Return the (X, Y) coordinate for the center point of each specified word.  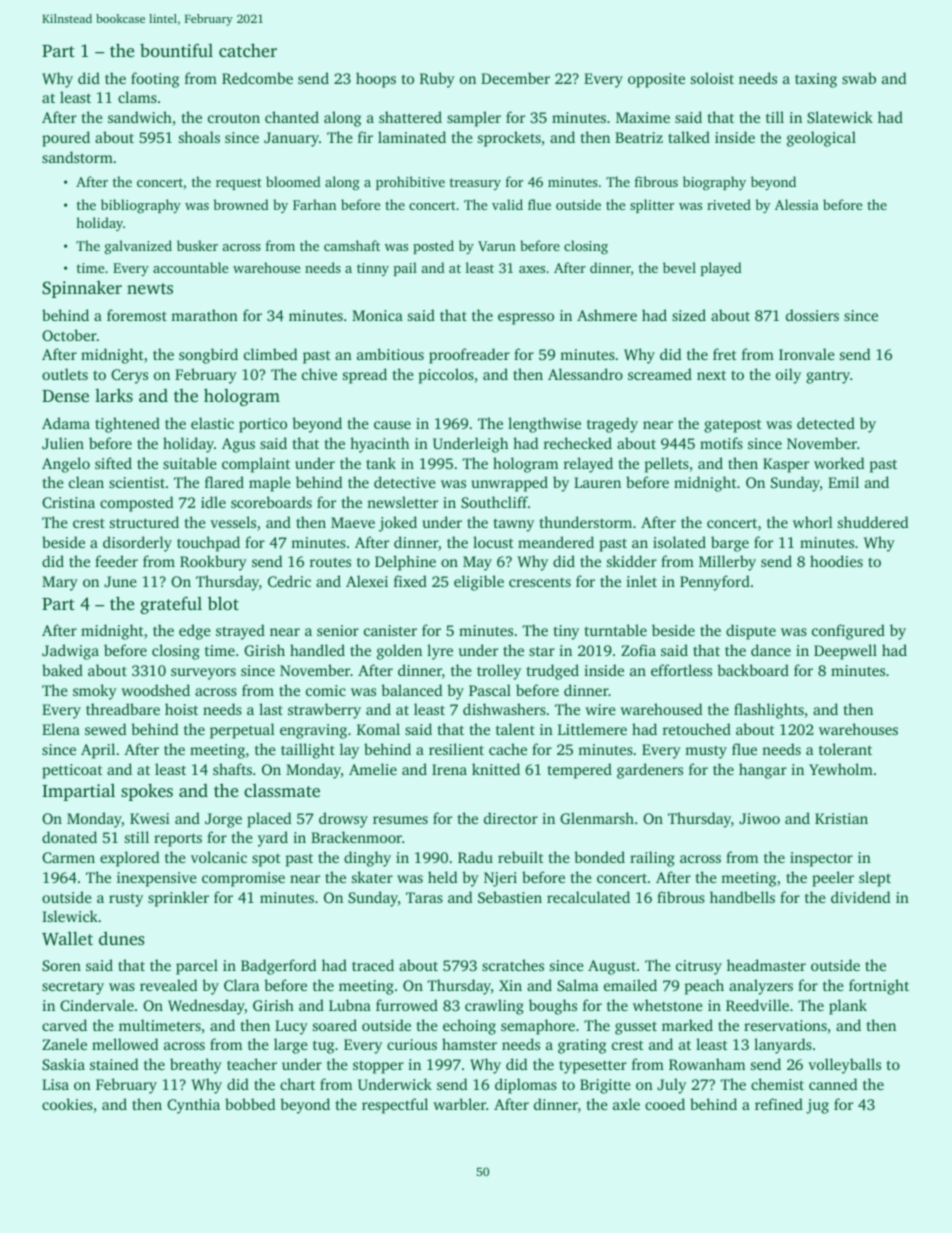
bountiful (176, 50)
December (515, 78)
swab (859, 78)
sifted (113, 463)
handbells (742, 897)
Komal (378, 729)
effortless (681, 670)
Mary (60, 583)
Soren (61, 965)
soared (335, 1025)
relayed (588, 465)
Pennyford (715, 583)
